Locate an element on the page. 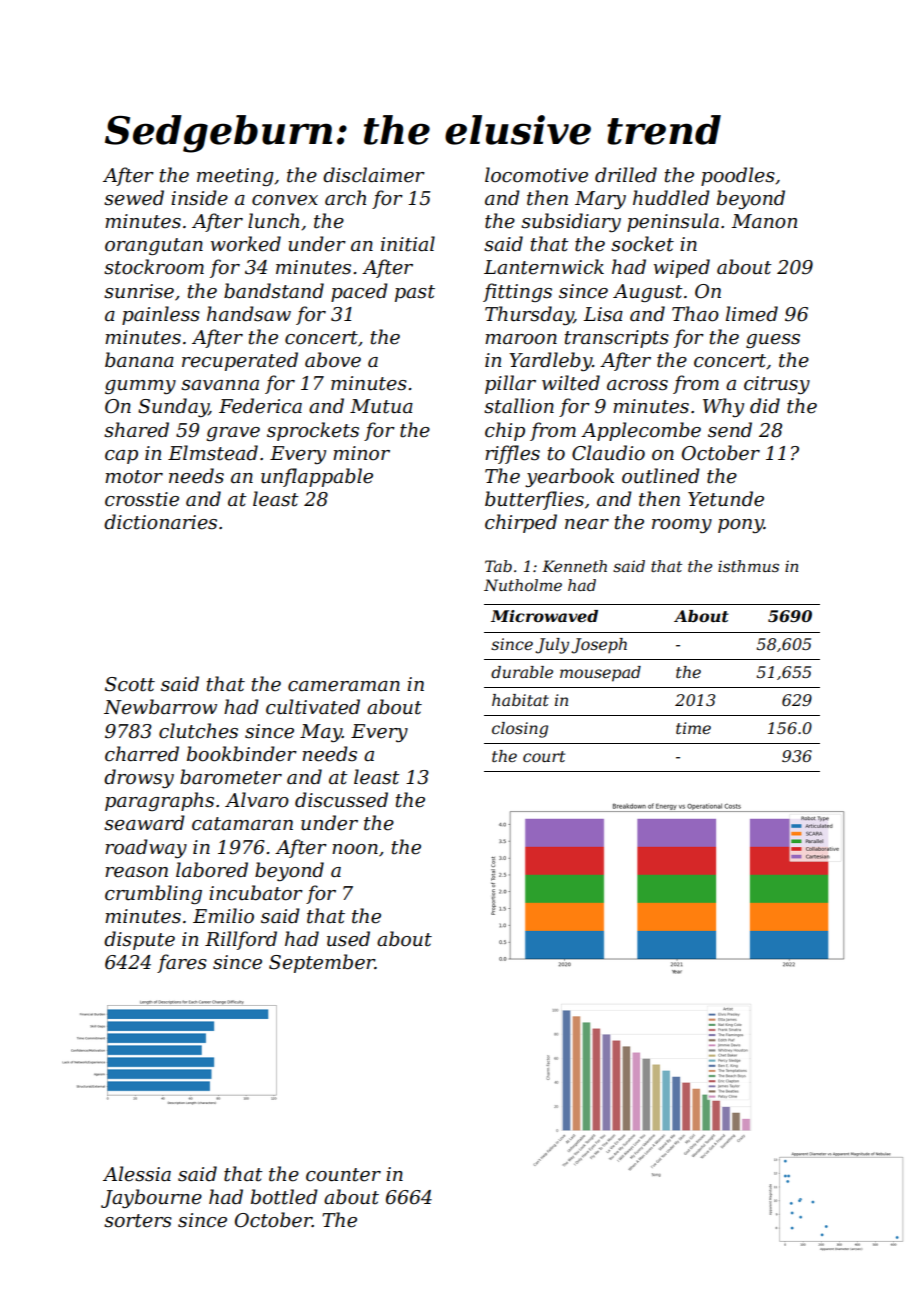  counter is located at coordinates (343, 1175).
